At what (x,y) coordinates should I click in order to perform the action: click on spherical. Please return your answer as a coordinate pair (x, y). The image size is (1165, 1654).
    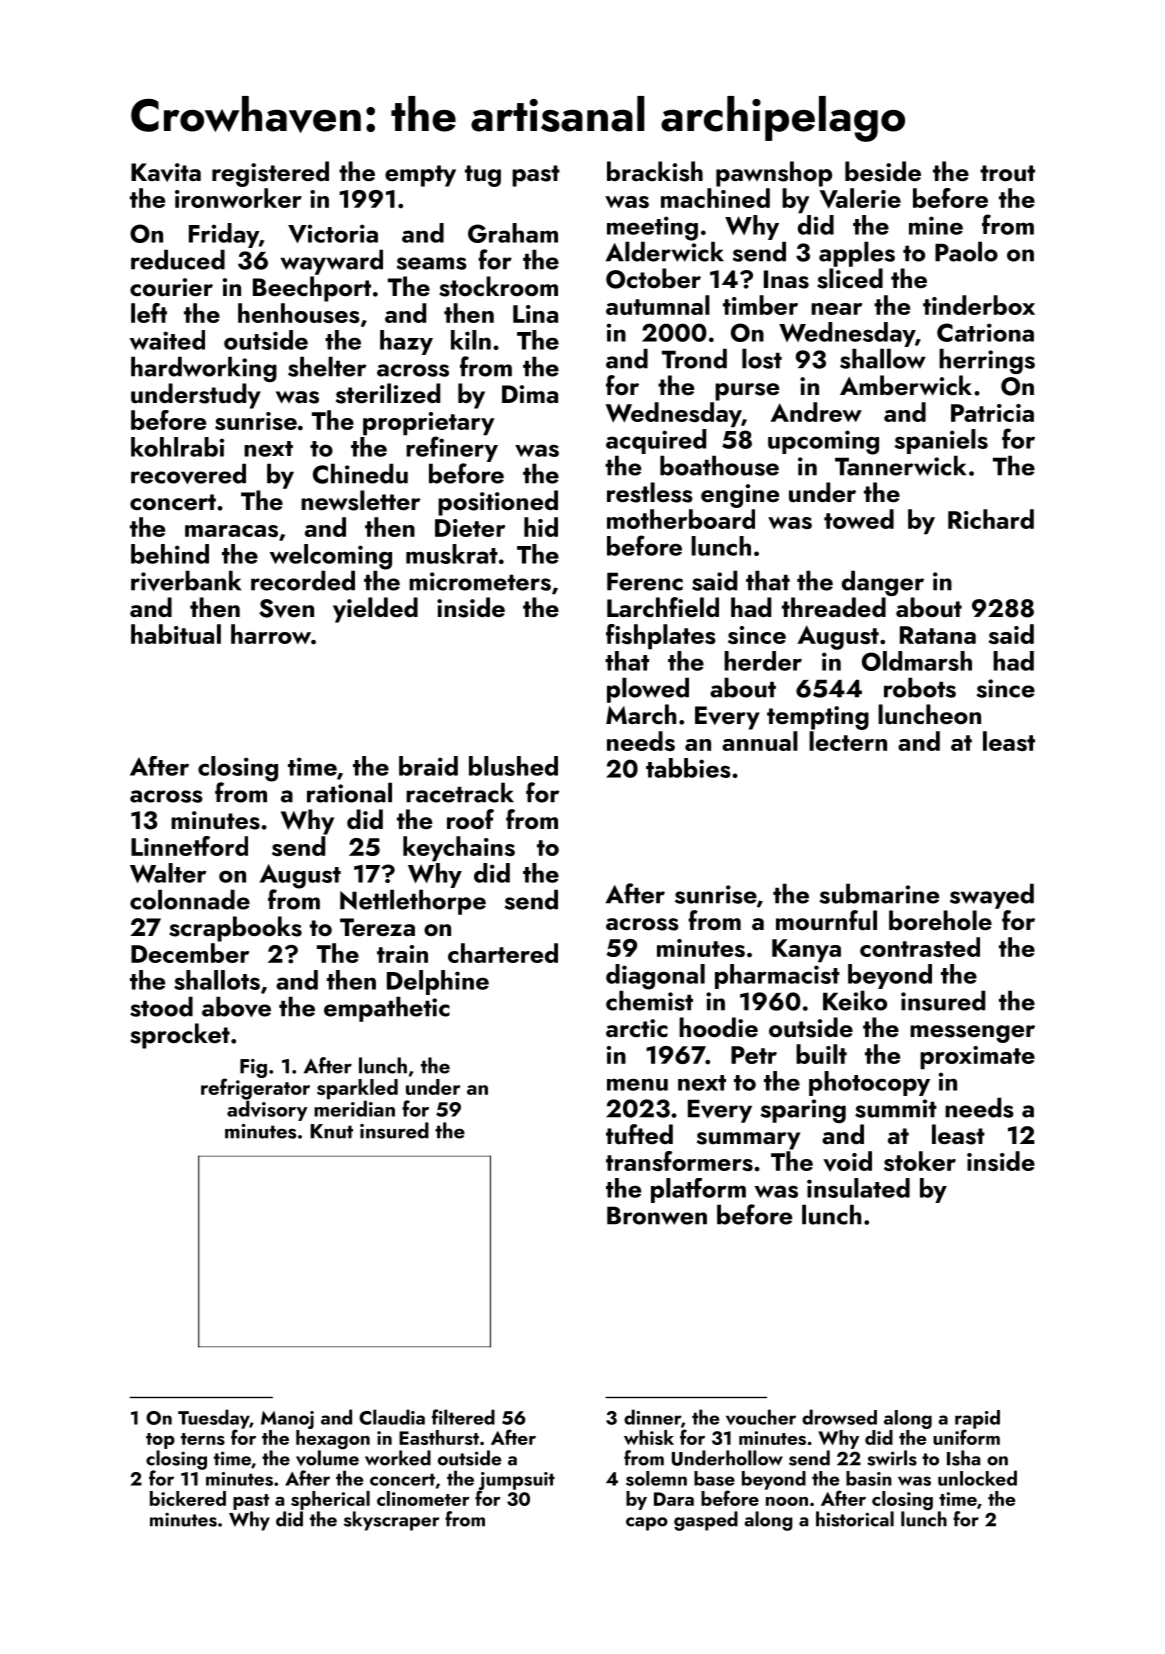
    Looking at the image, I should click on (330, 1500).
